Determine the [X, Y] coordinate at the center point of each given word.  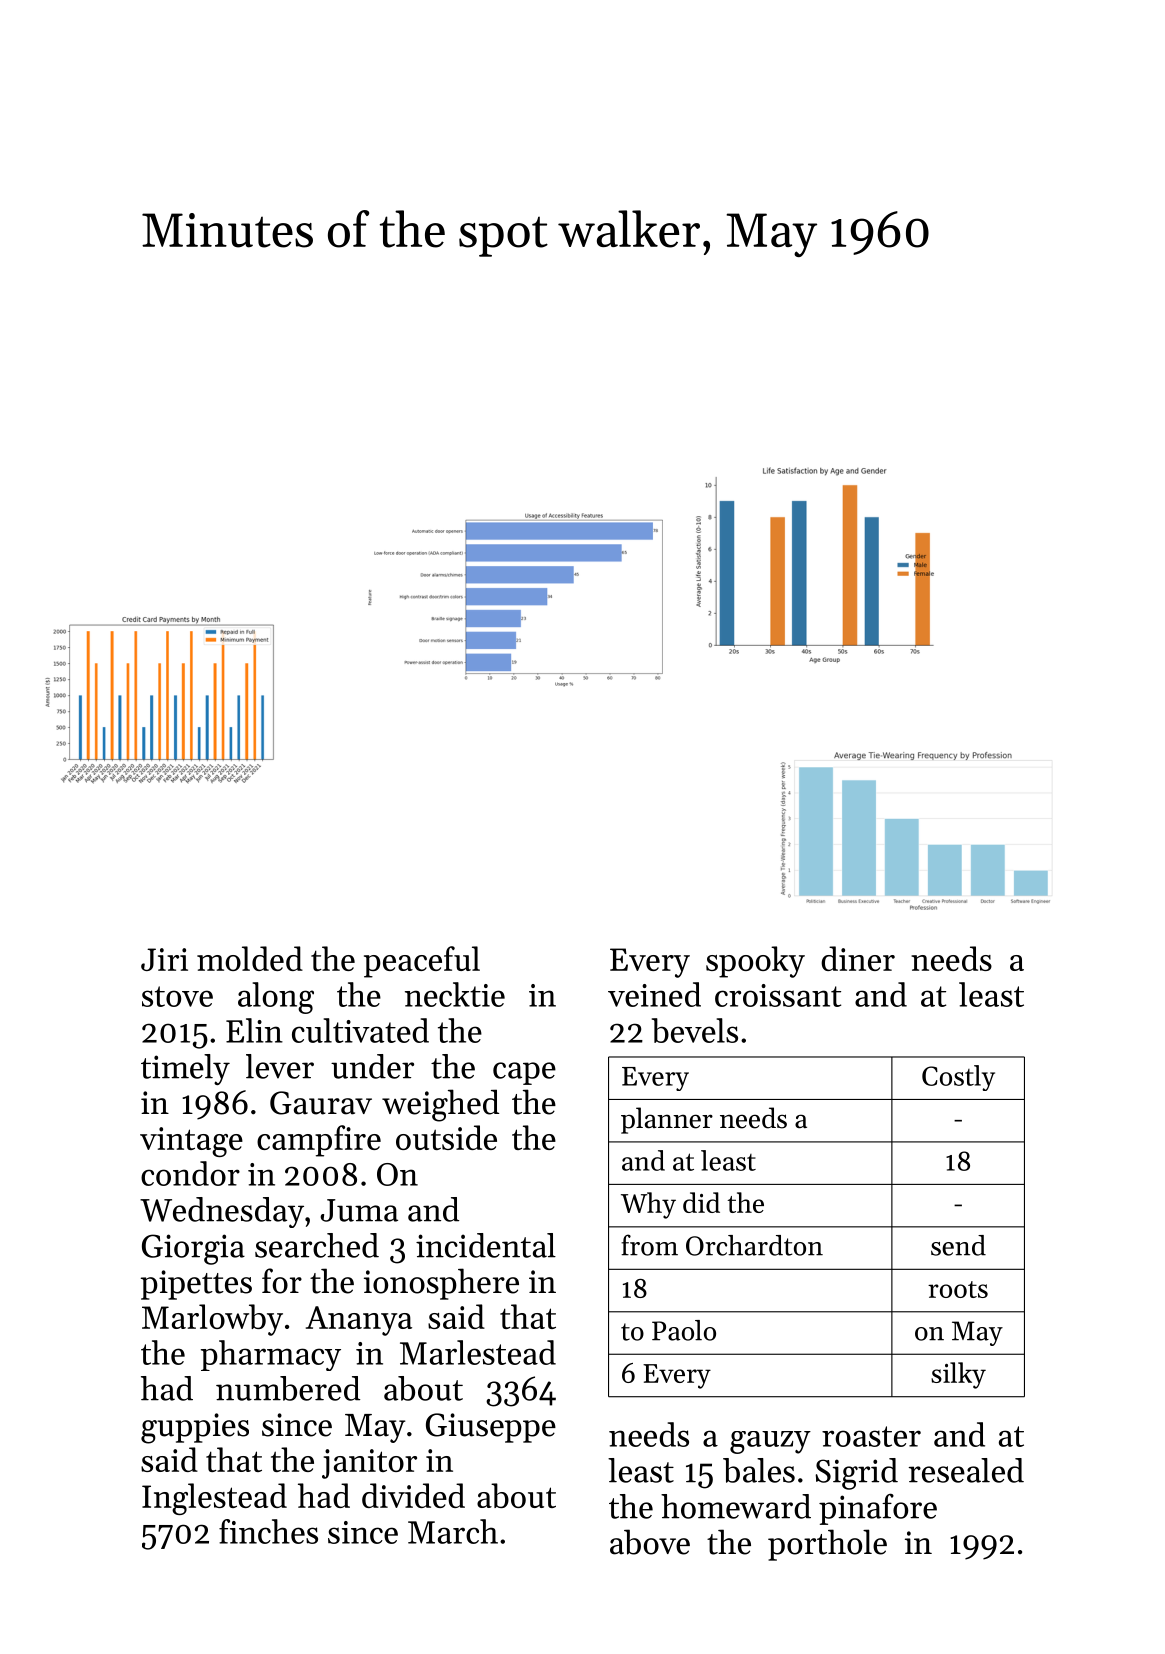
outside [446, 1137]
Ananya [359, 1321]
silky [958, 1375]
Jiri [164, 959]
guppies [195, 1428]
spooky [755, 962]
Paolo [684, 1330]
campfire [319, 1141]
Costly [958, 1078]
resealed [966, 1470]
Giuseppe [491, 1428]
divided [413, 1495]
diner [858, 958]
